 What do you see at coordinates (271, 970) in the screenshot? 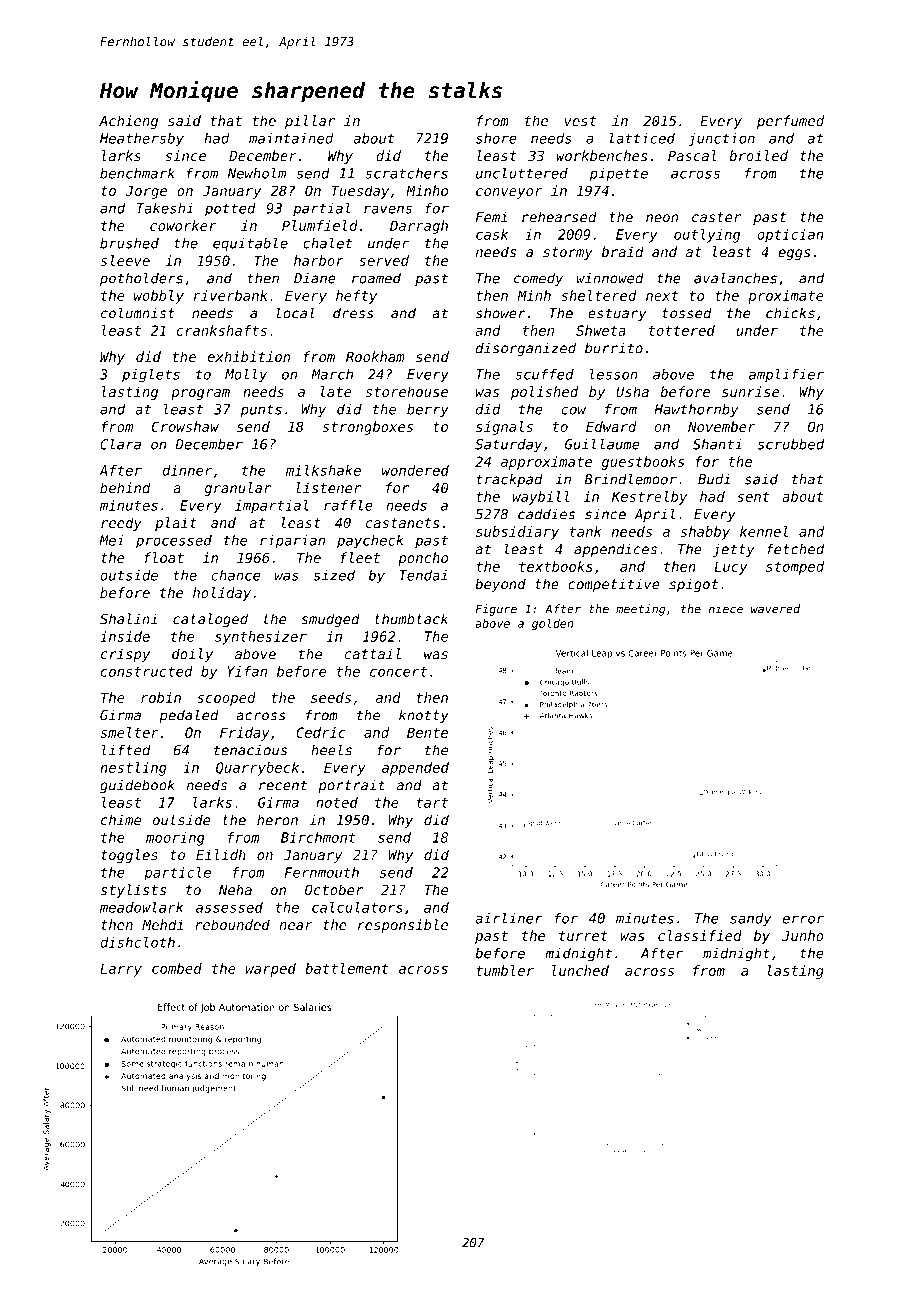
I see `warped` at bounding box center [271, 970].
